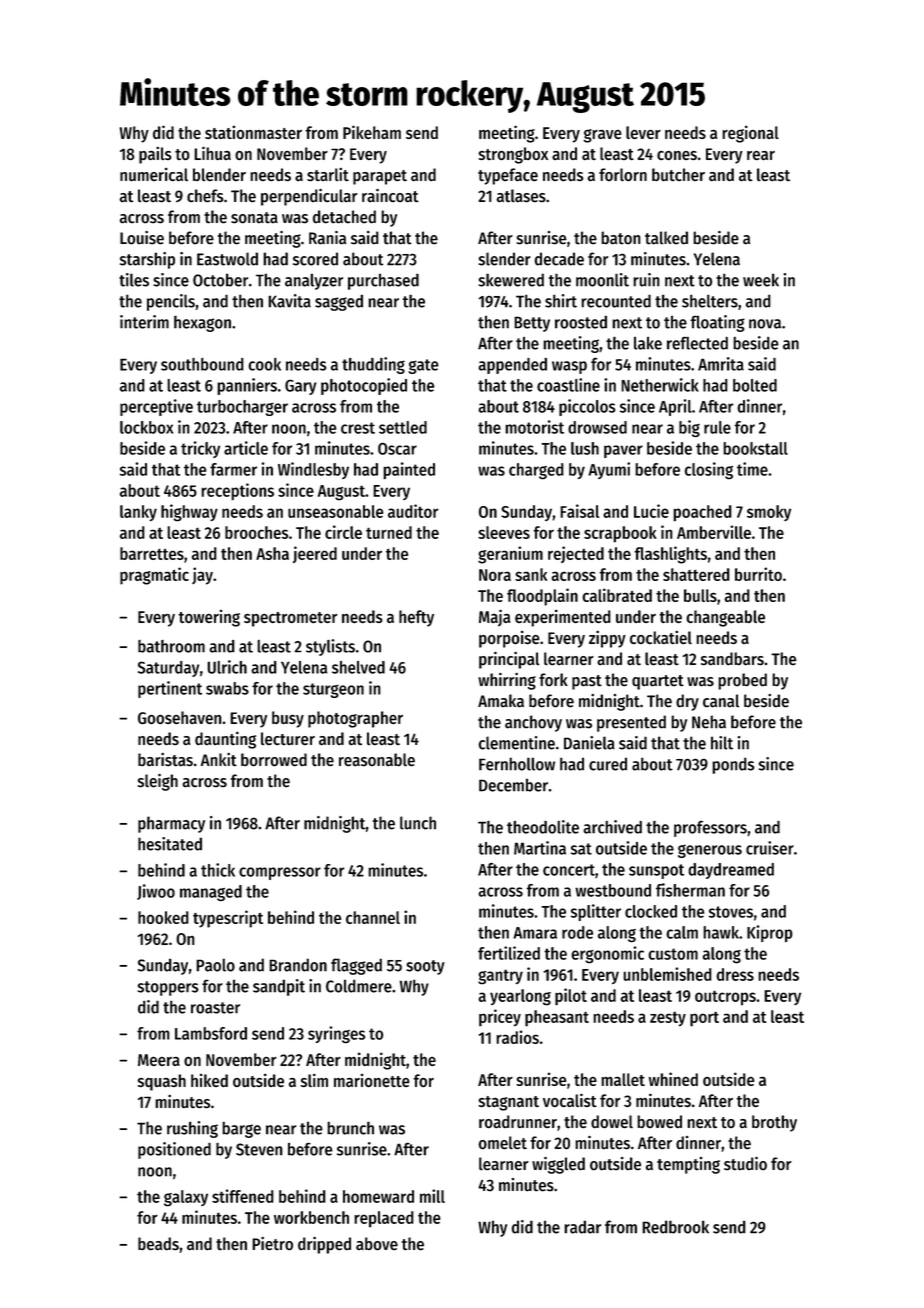  Describe the element at coordinates (646, 280) in the document. I see `ruin` at that location.
